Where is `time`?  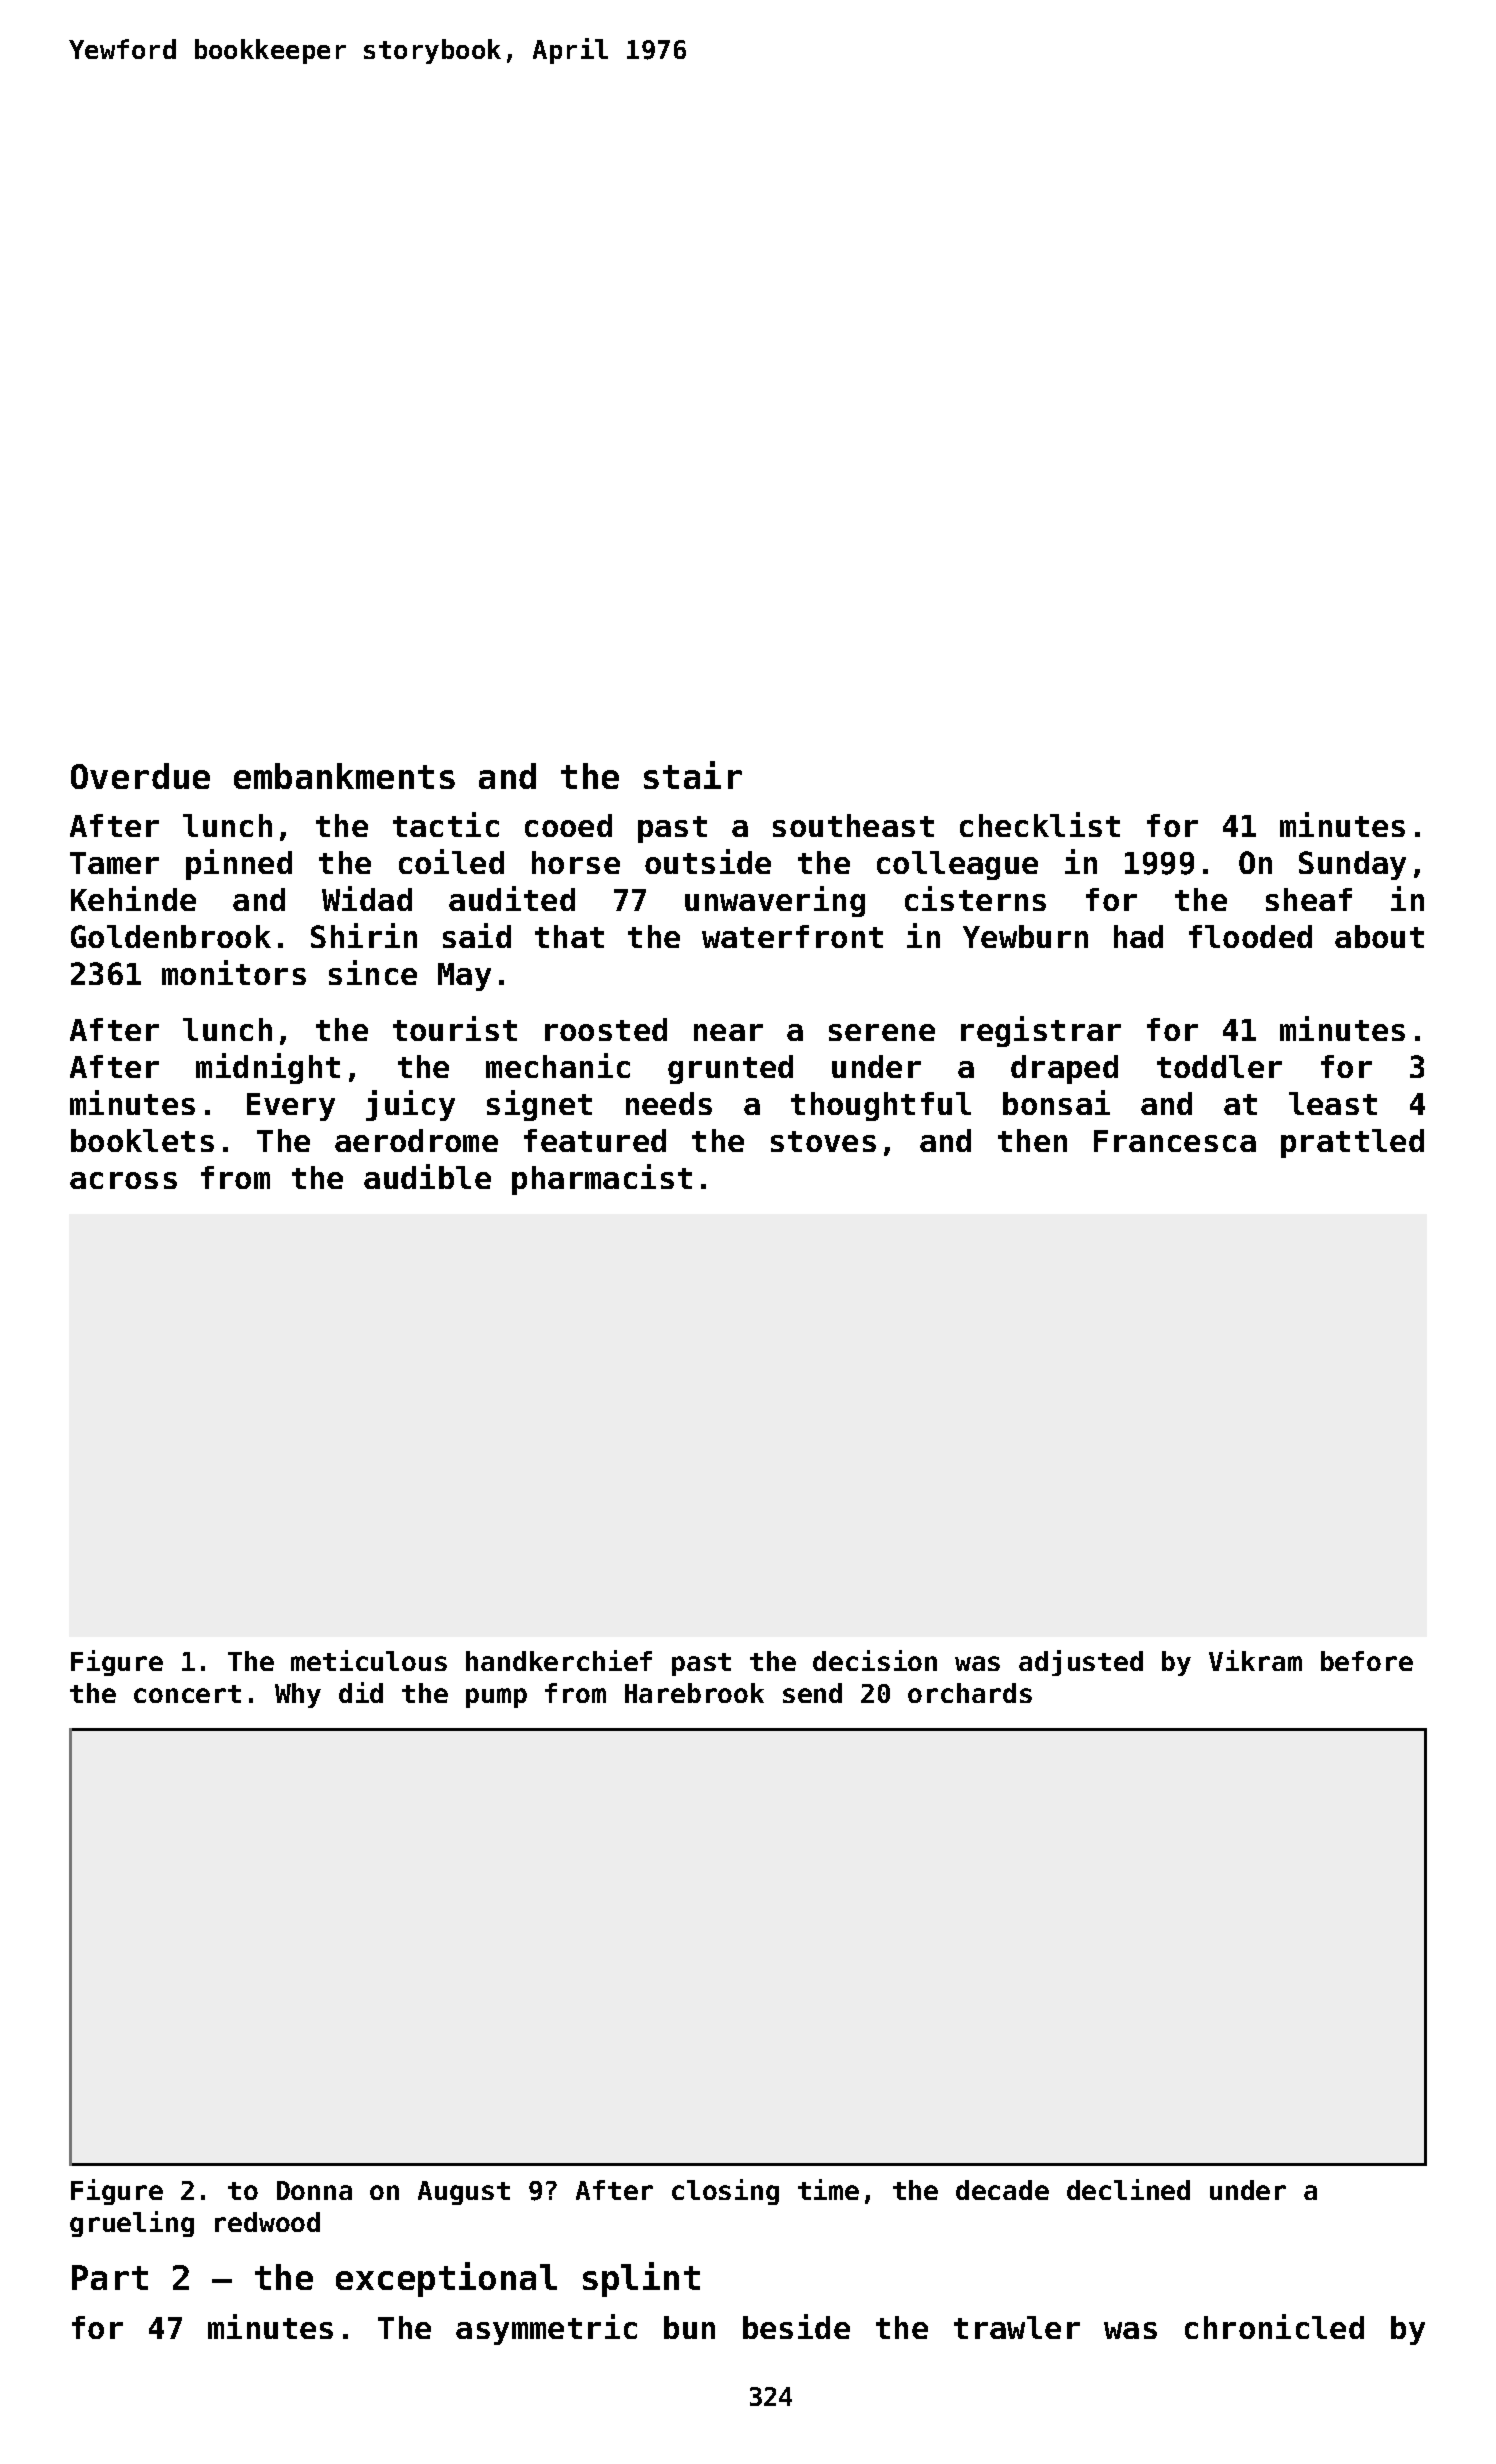
time is located at coordinates (828, 2189).
